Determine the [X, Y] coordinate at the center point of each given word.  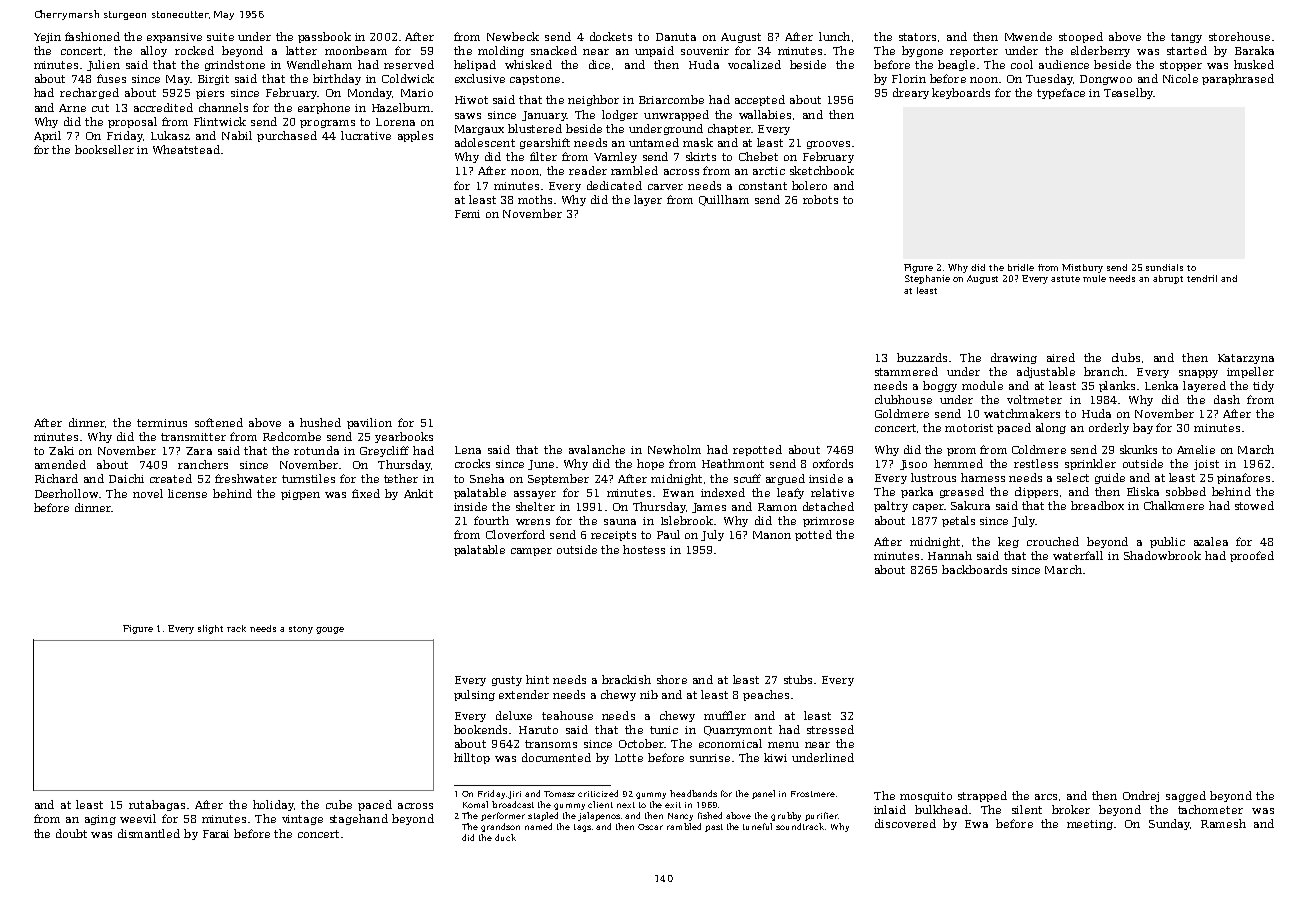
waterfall [1078, 555]
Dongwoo [1106, 80]
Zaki [61, 450]
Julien [103, 65]
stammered [906, 371]
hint [537, 679]
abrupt [1168, 279]
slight [210, 629]
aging [100, 820]
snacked [554, 50]
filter [543, 156]
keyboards [961, 93]
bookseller [104, 149]
